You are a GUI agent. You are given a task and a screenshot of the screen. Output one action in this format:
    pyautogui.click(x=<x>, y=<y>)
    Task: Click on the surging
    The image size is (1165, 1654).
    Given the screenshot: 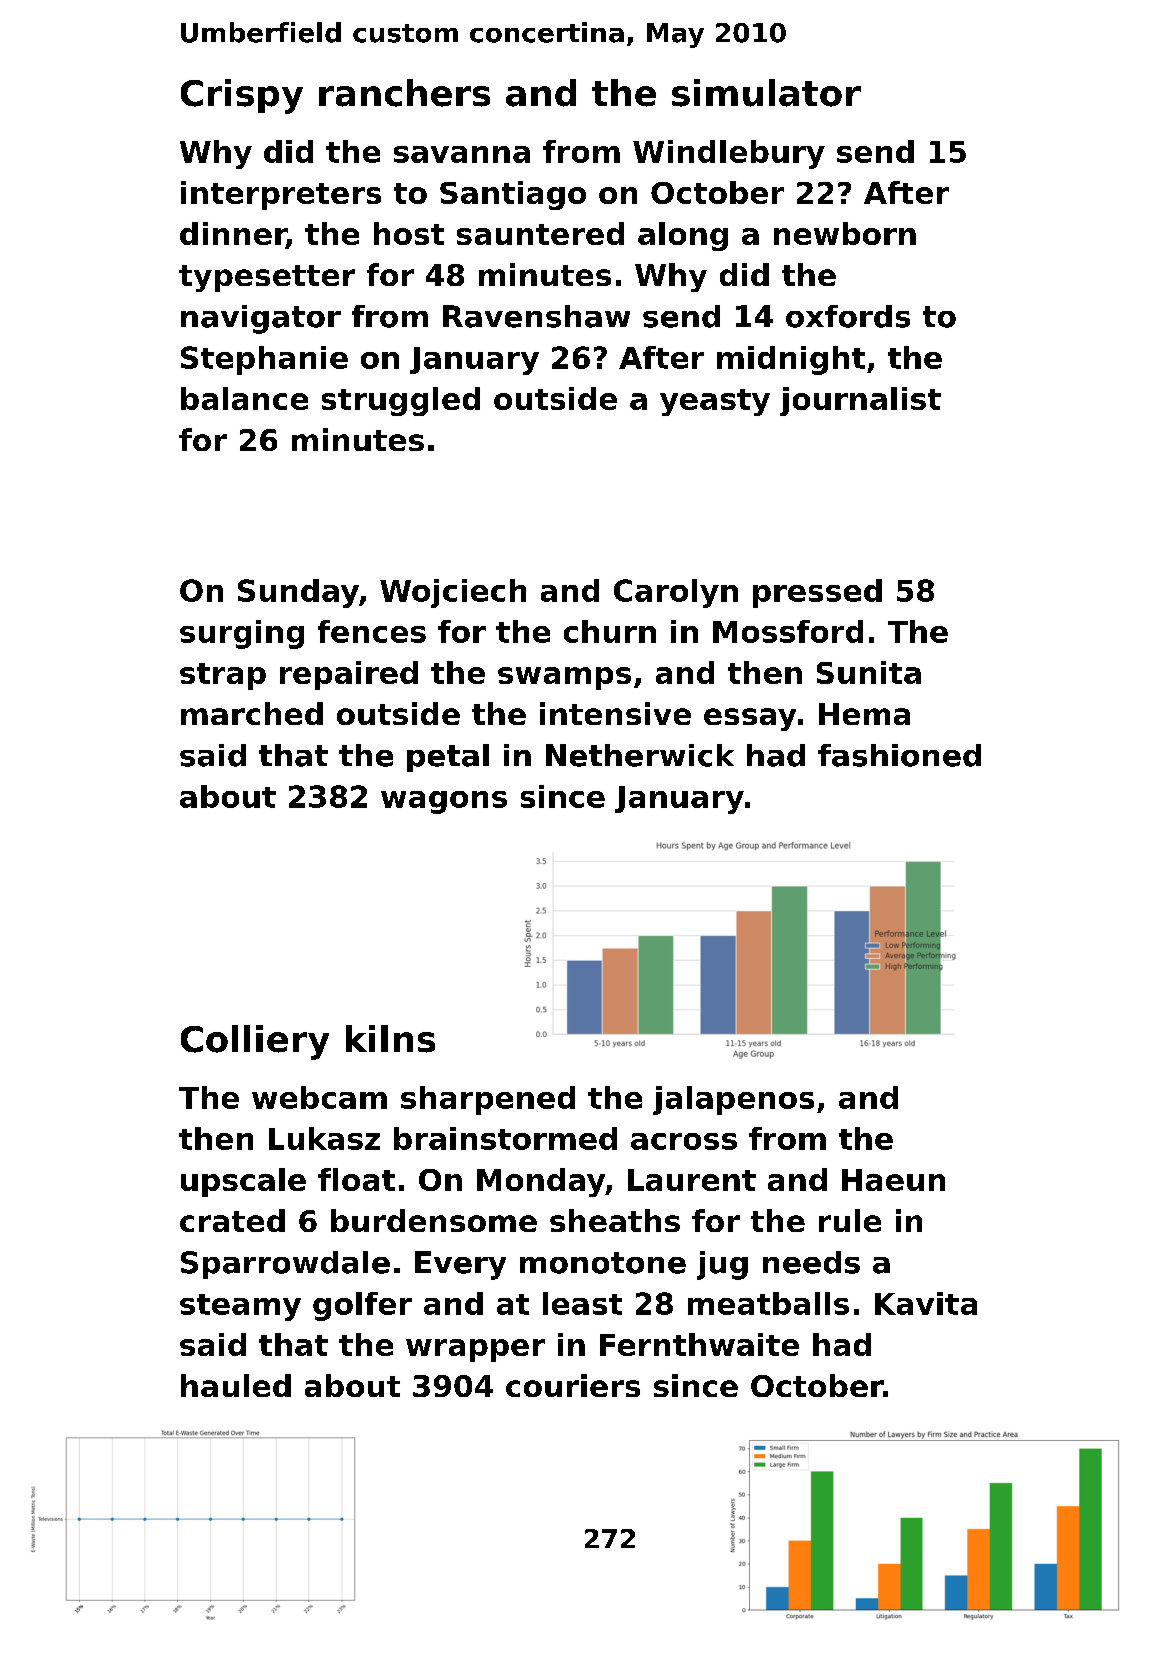 What is the action you would take?
    pyautogui.click(x=242, y=634)
